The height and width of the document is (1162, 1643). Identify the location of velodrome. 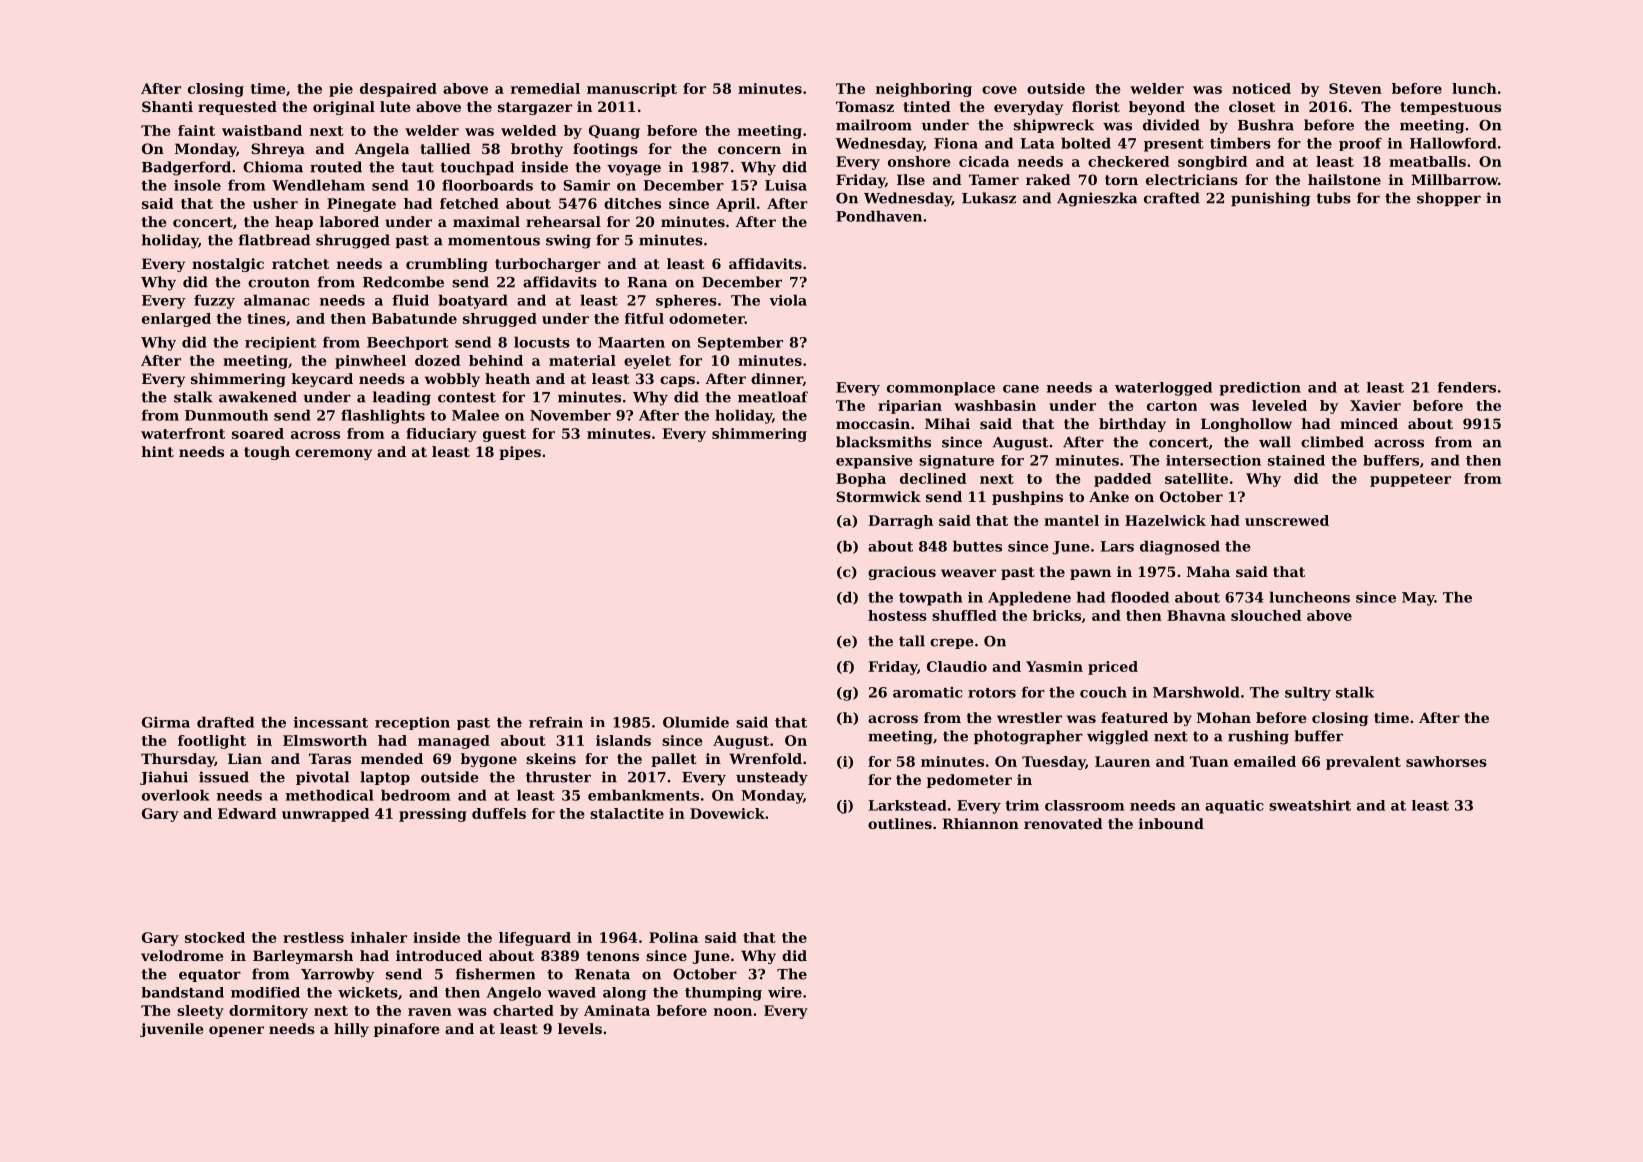
(182, 955).
